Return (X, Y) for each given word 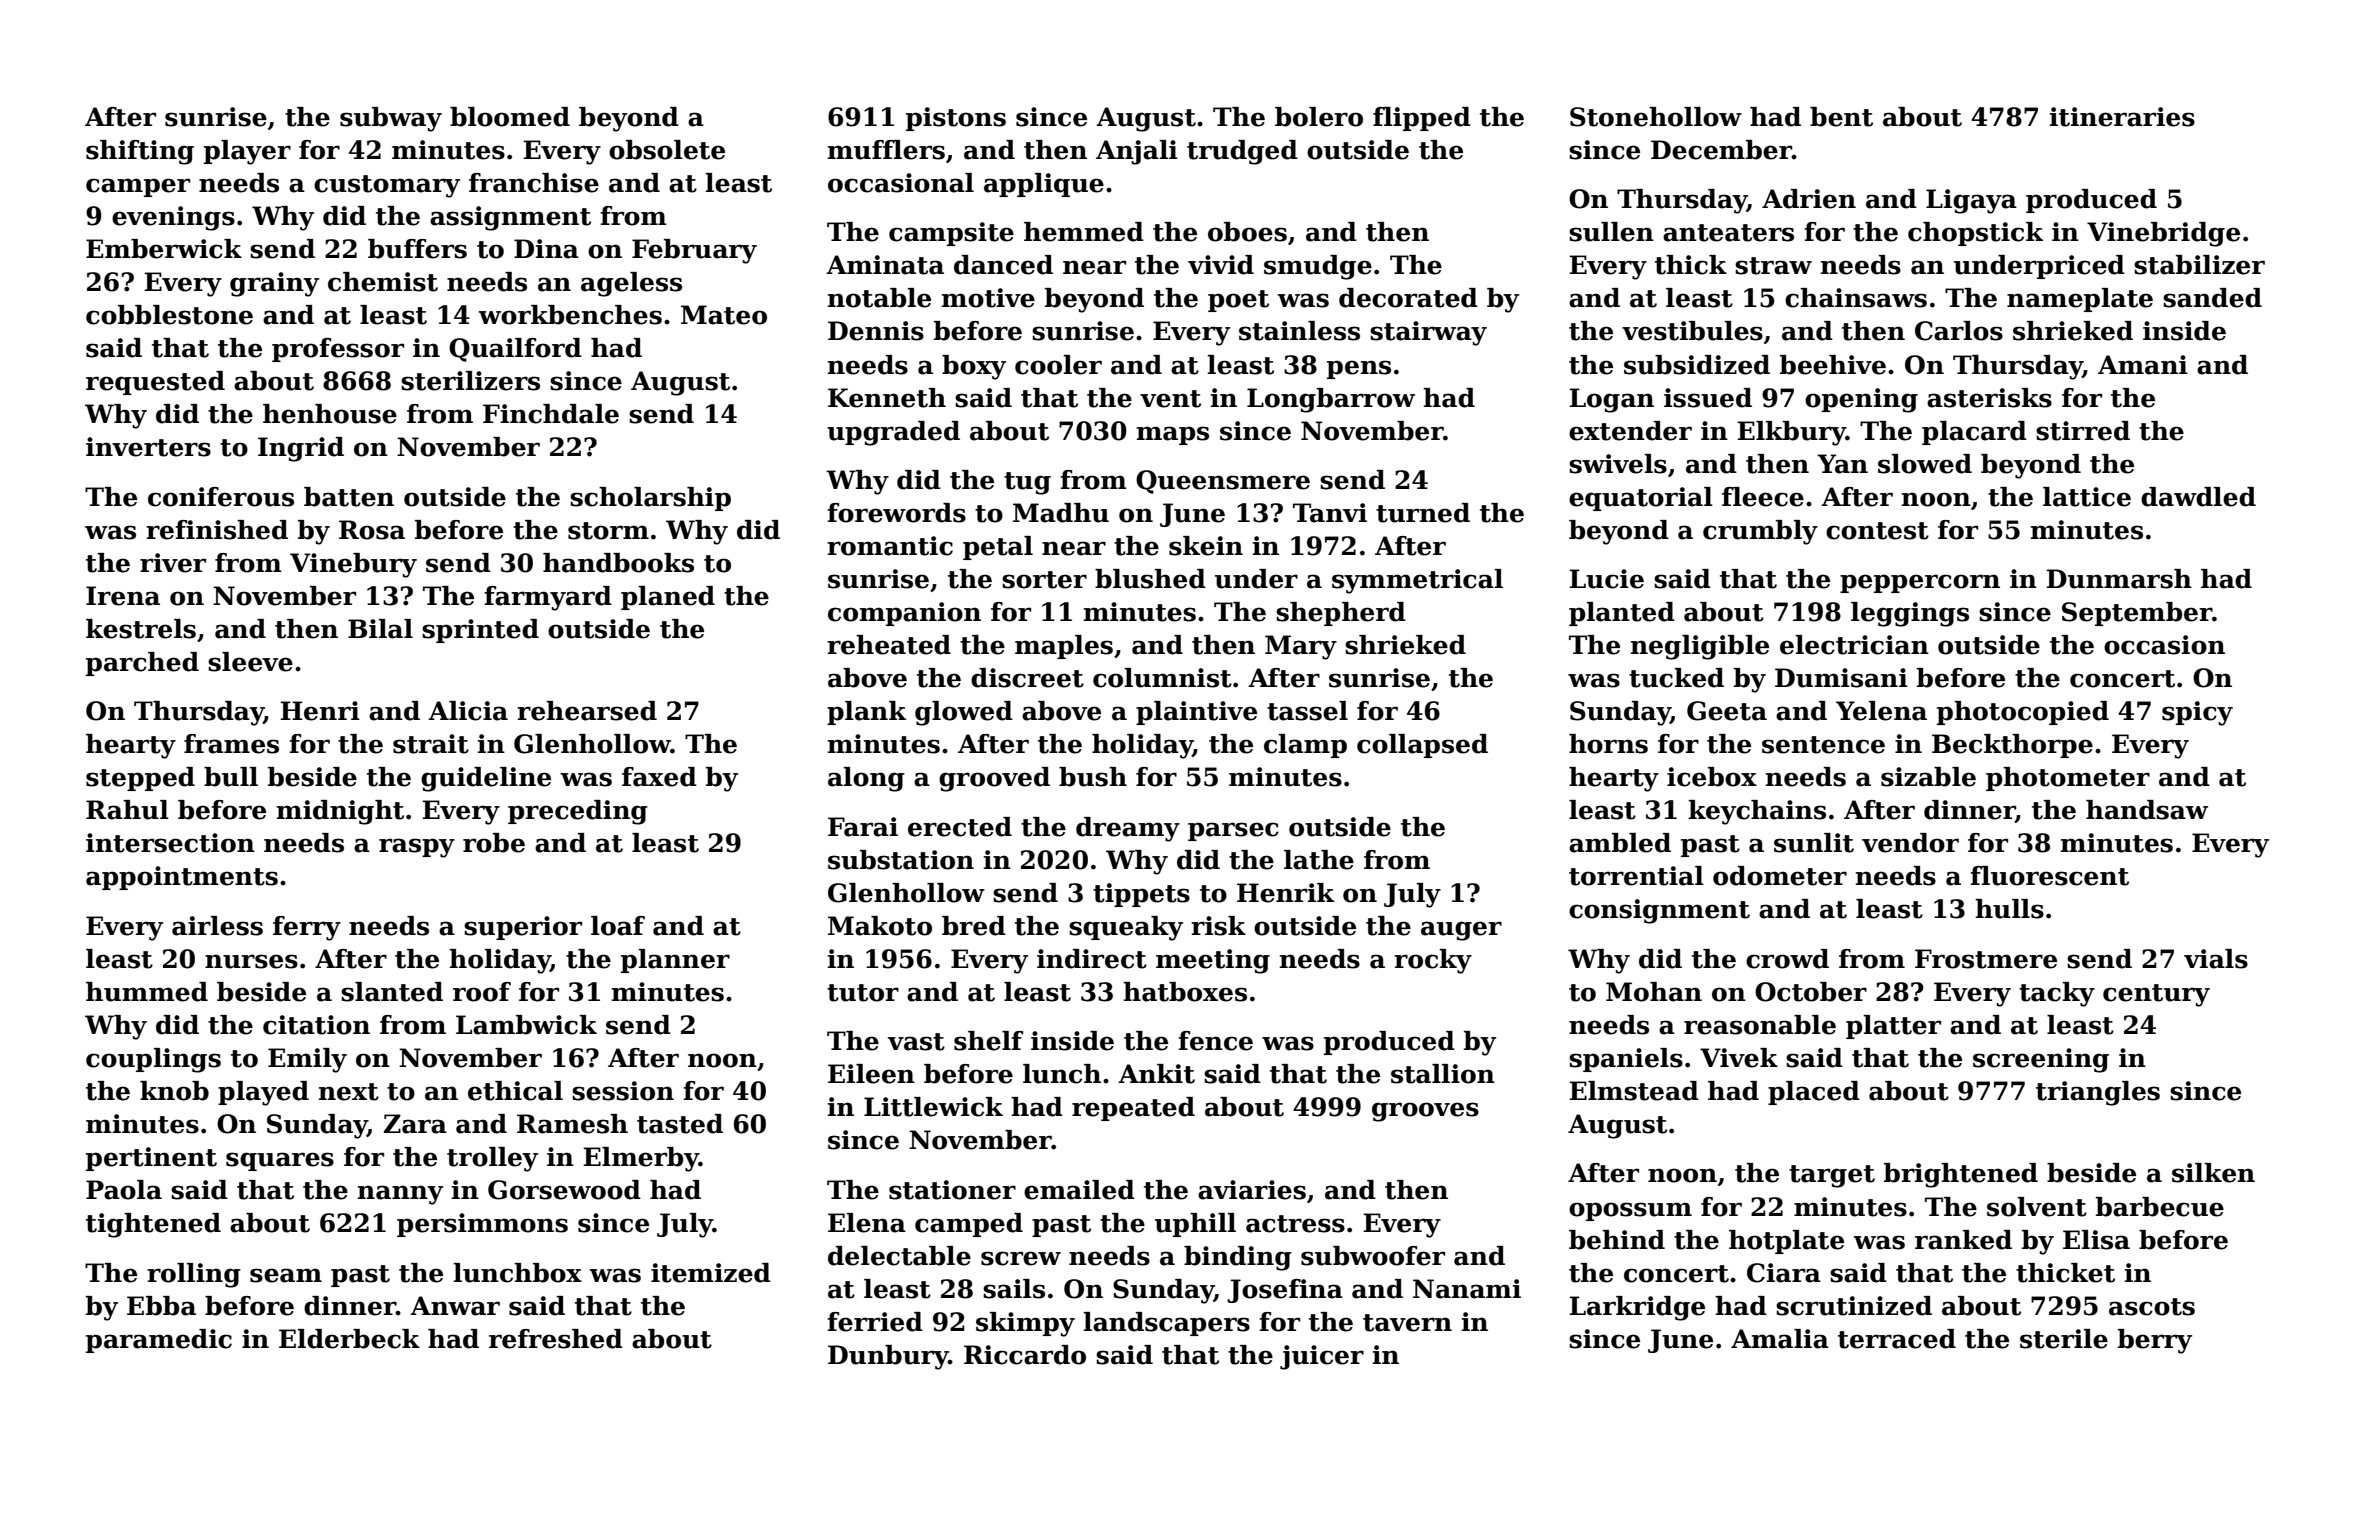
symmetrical (1417, 581)
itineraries (2122, 117)
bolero (1319, 117)
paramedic (159, 1341)
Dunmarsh (2119, 579)
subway (391, 119)
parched (142, 664)
